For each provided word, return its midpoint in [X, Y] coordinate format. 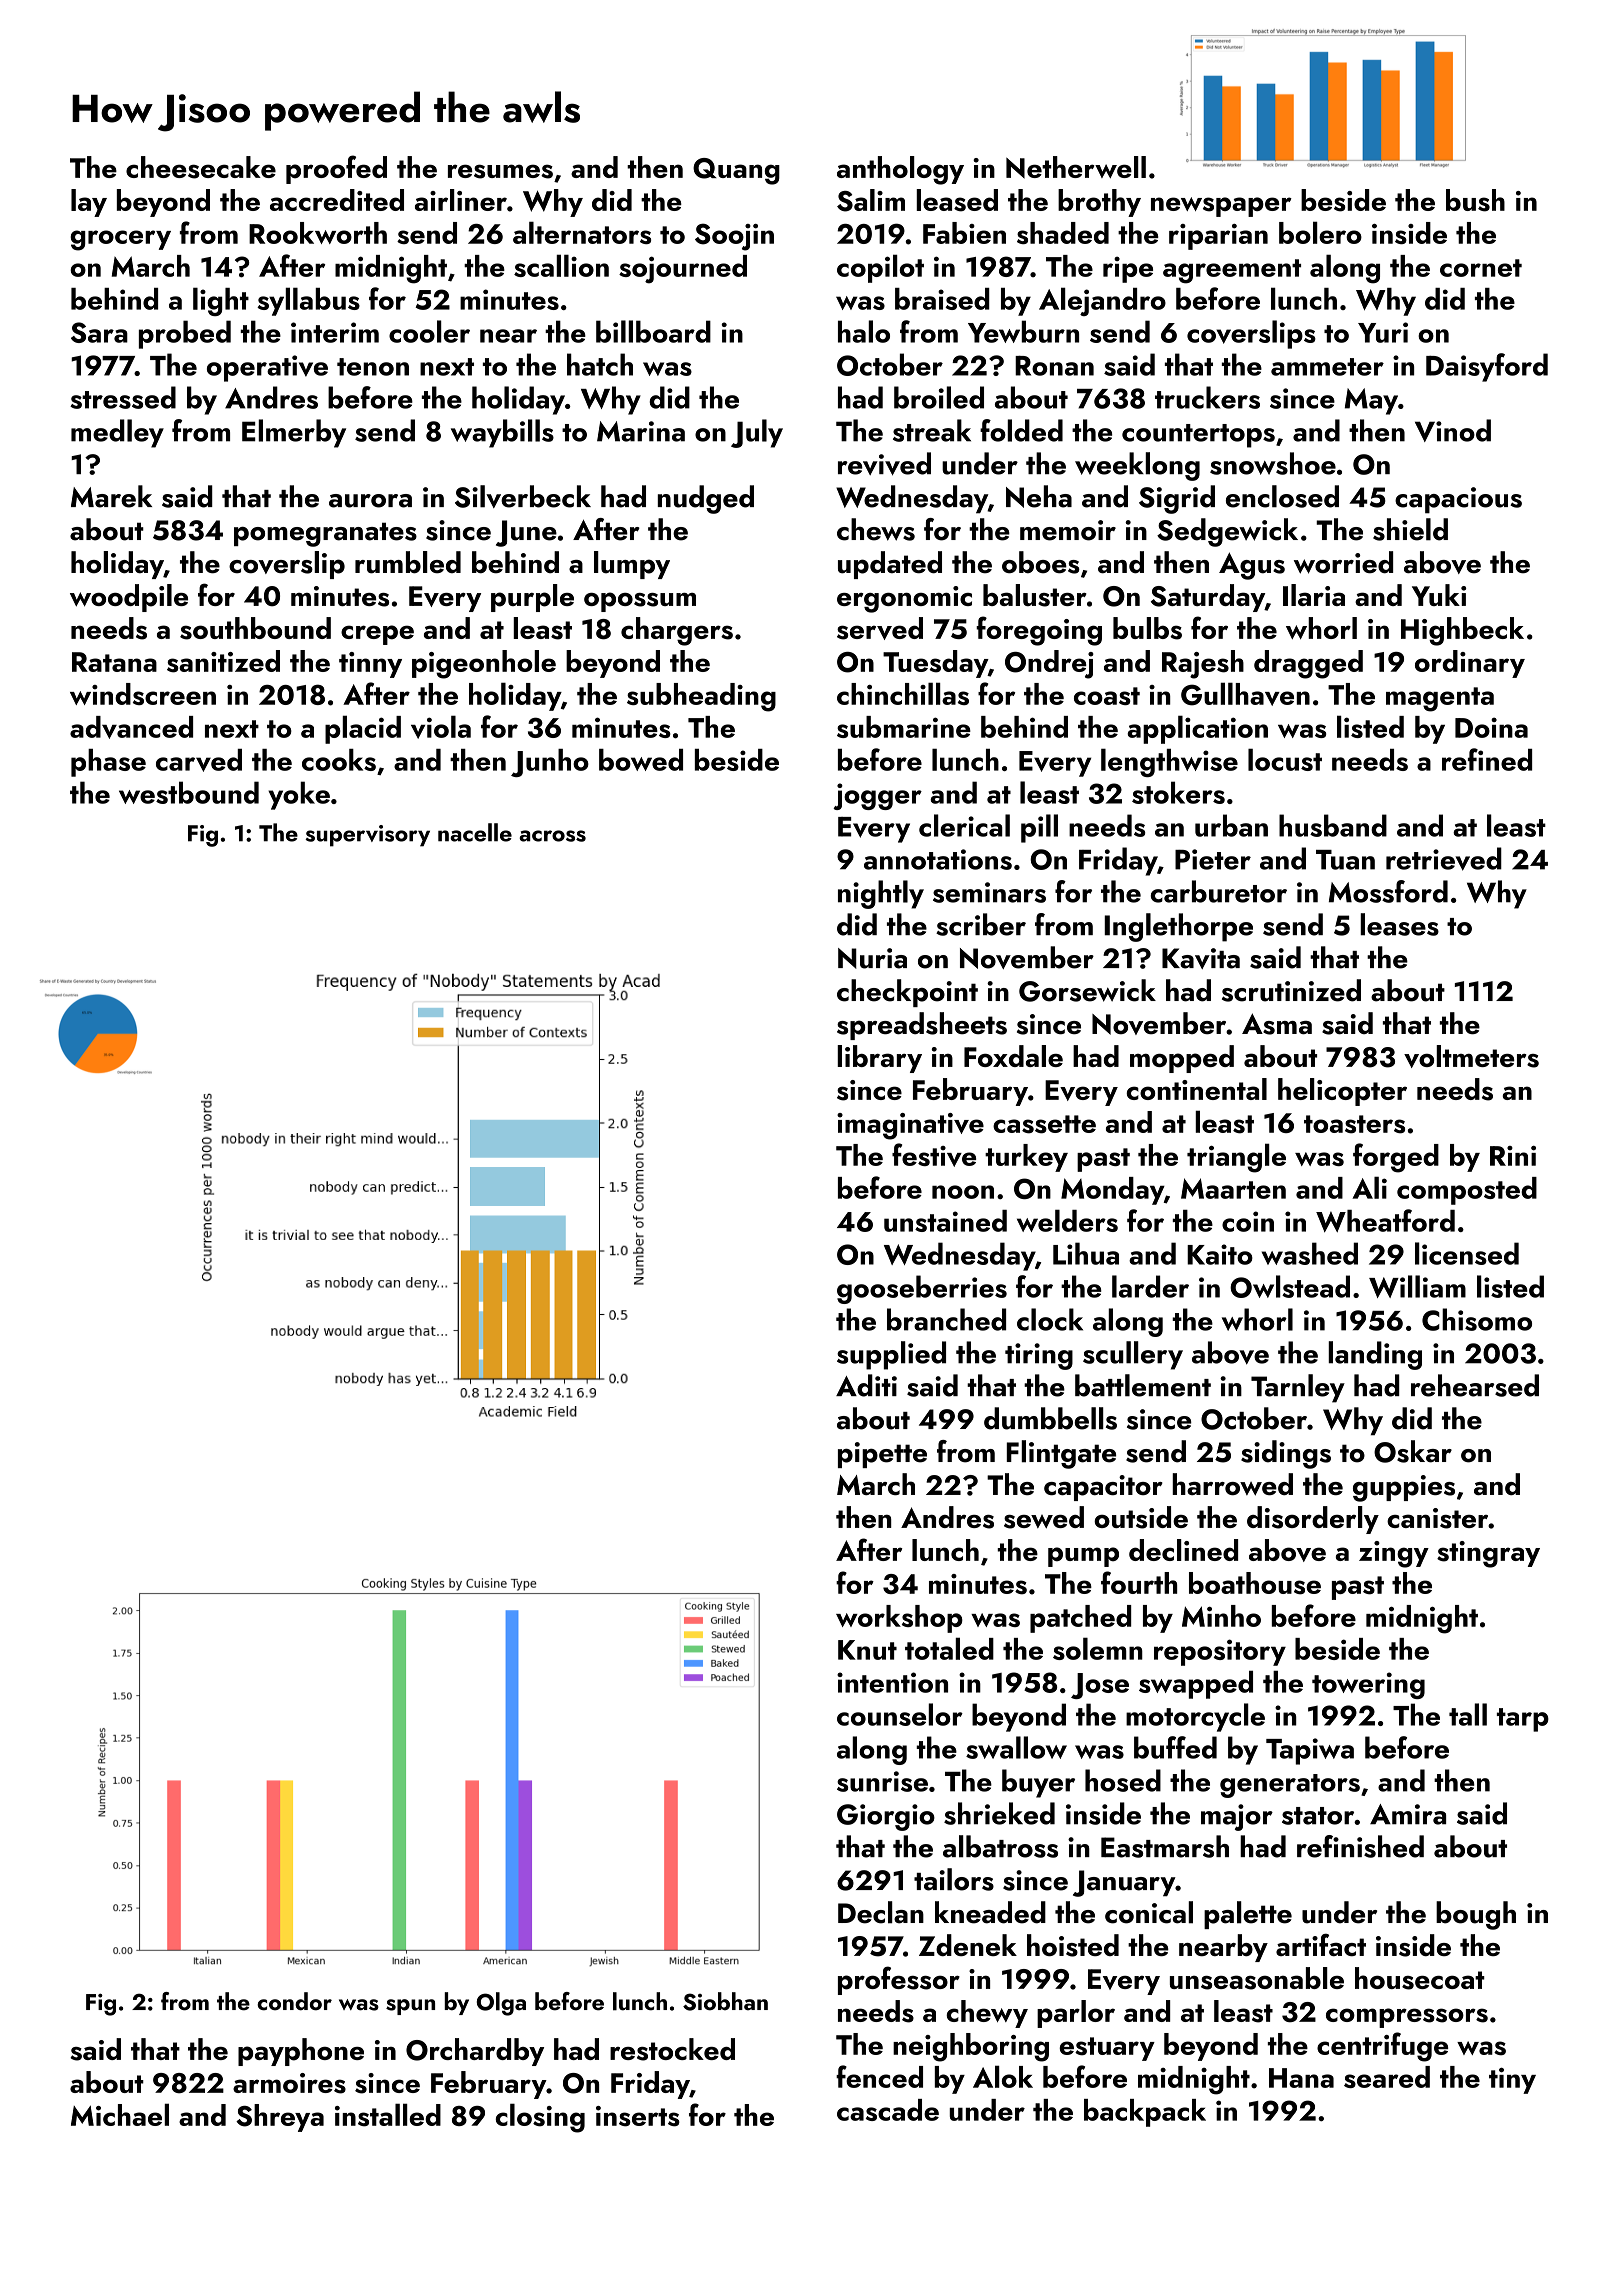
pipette [882, 1455]
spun [410, 2007]
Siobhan [725, 2001]
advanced [131, 727]
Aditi [866, 1385]
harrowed [1232, 1484]
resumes [500, 171]
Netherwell [1076, 167]
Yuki [1439, 595]
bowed [641, 760]
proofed [336, 169]
